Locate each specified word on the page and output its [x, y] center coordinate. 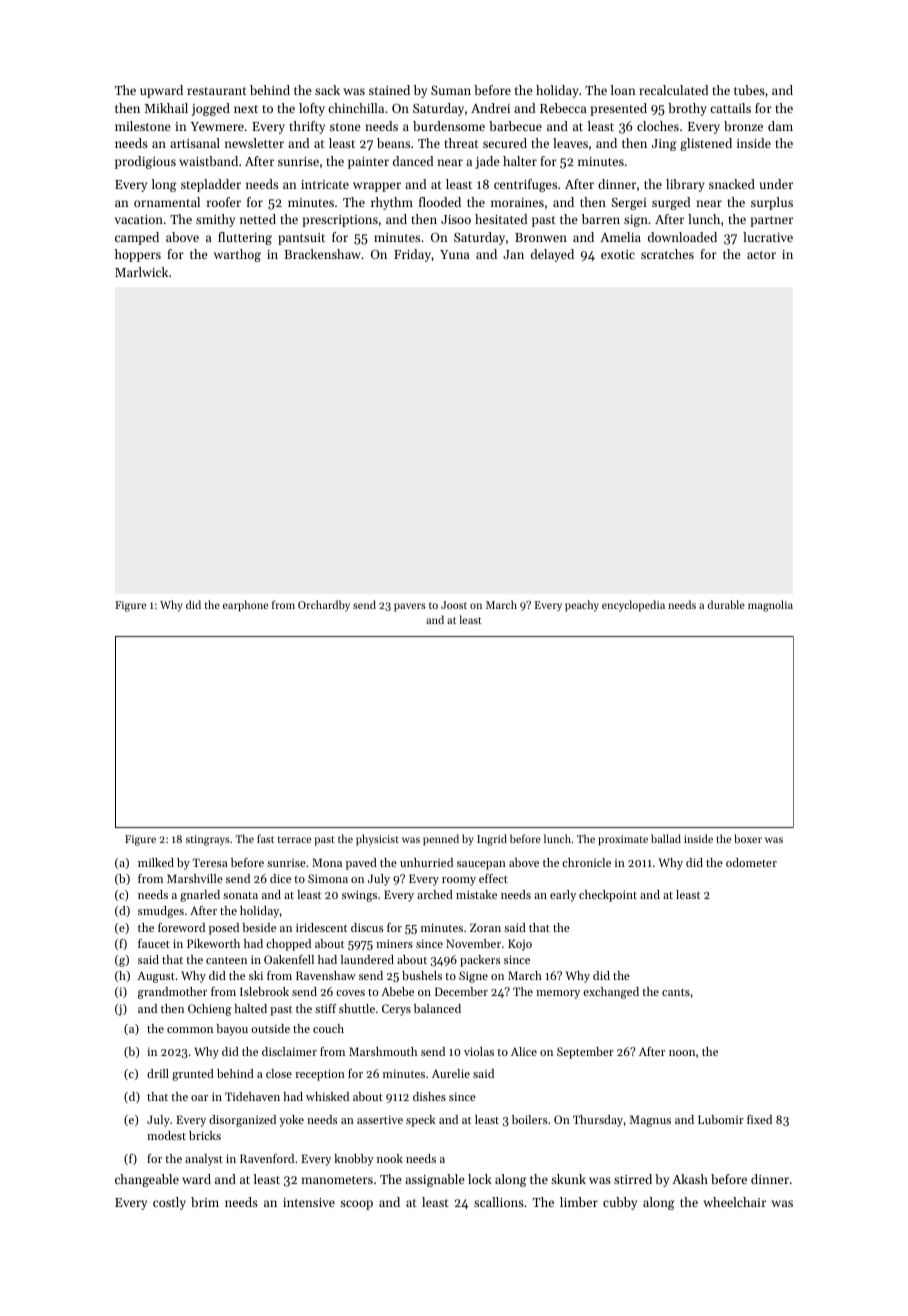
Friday [412, 255]
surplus [772, 203]
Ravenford [267, 1158]
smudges [161, 912]
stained [389, 90]
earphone [245, 606]
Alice [524, 1051]
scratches [667, 254]
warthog [237, 255]
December [461, 991]
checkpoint [608, 896]
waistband [208, 161]
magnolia [770, 606]
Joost [454, 605]
